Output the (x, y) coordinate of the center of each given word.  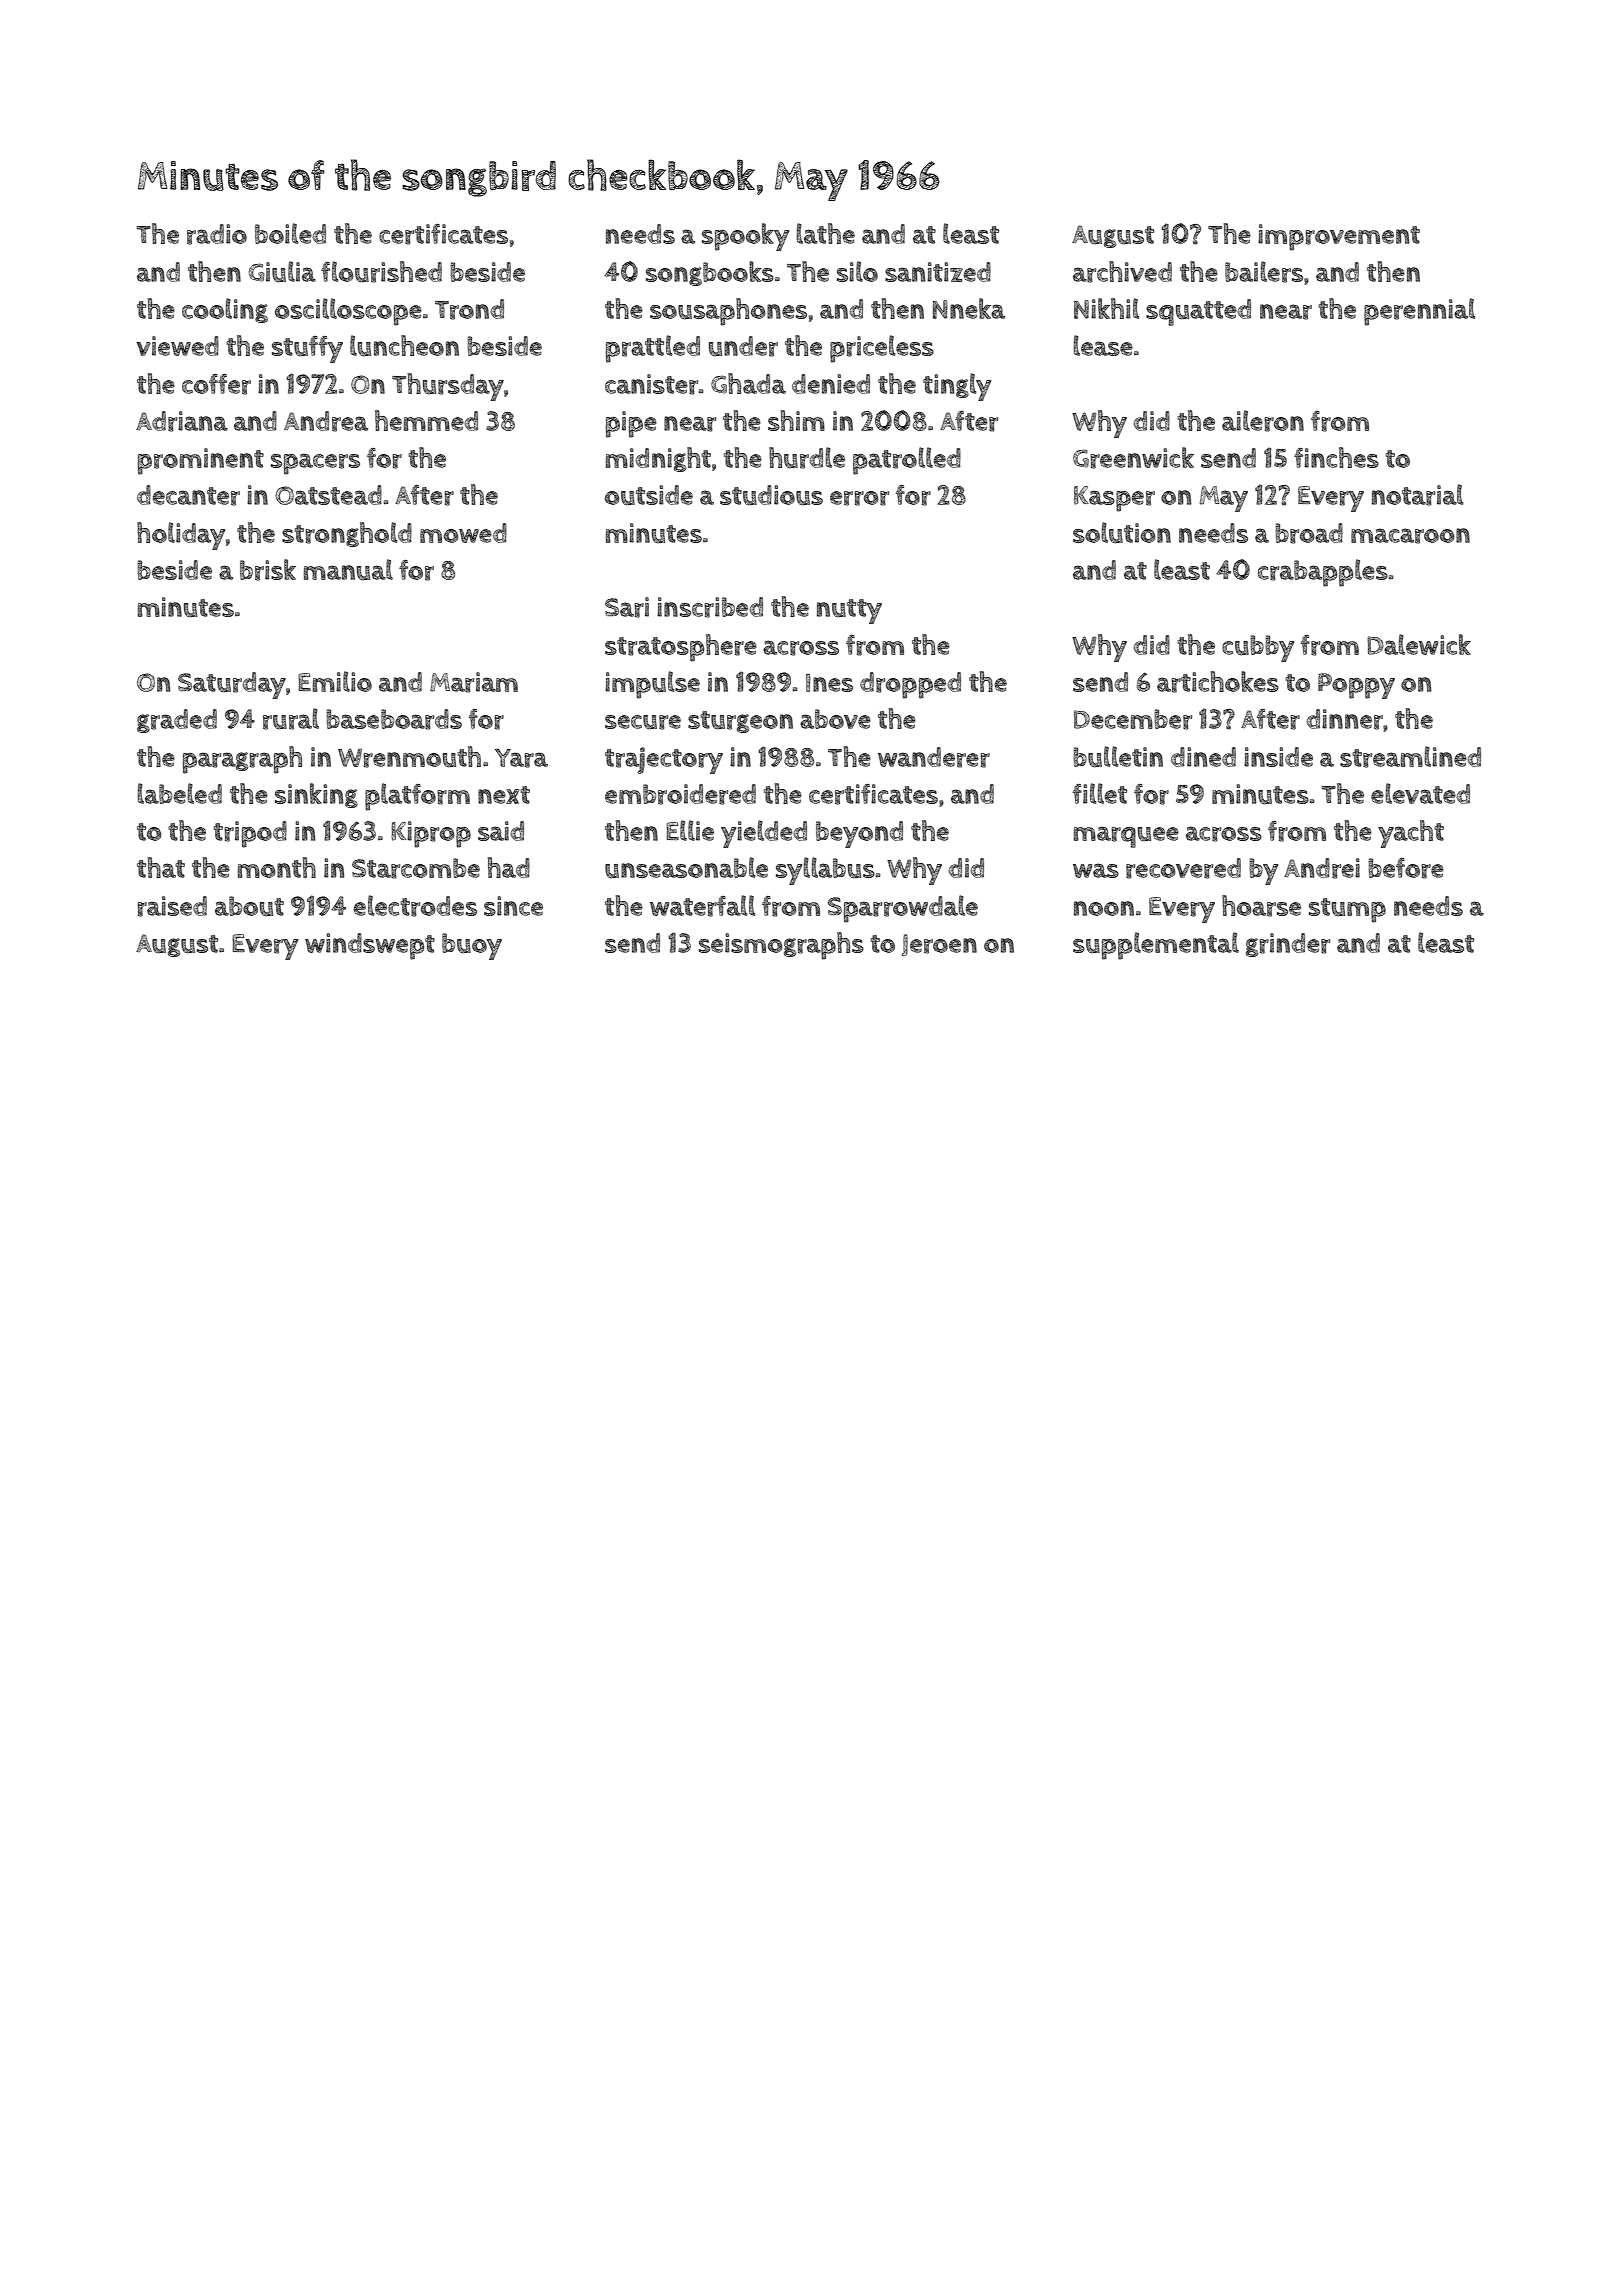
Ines (829, 683)
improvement (1339, 237)
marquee (1126, 837)
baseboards (394, 719)
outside (649, 495)
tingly (957, 387)
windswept (370, 946)
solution (1122, 533)
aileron (1263, 421)
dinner (1344, 719)
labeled (180, 793)
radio (217, 234)
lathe (826, 233)
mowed (463, 533)
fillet (1100, 793)
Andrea (326, 421)
